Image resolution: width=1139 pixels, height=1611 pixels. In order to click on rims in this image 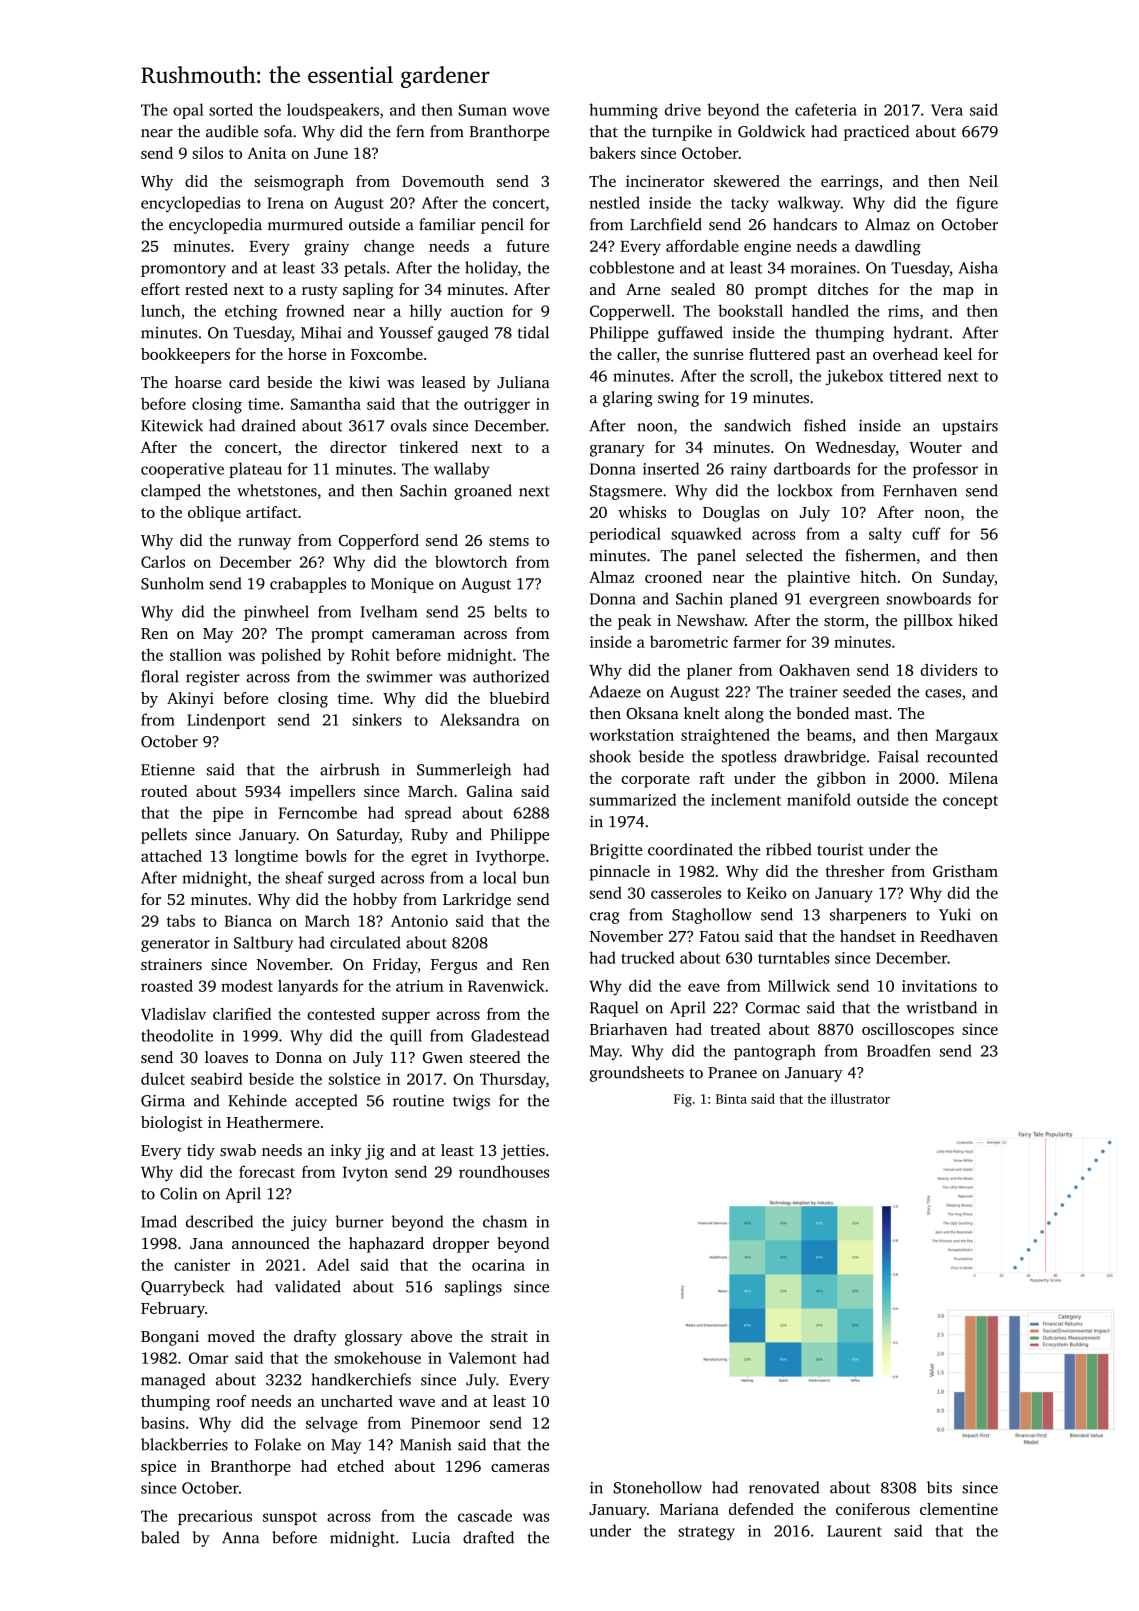, I will do `click(903, 311)`.
